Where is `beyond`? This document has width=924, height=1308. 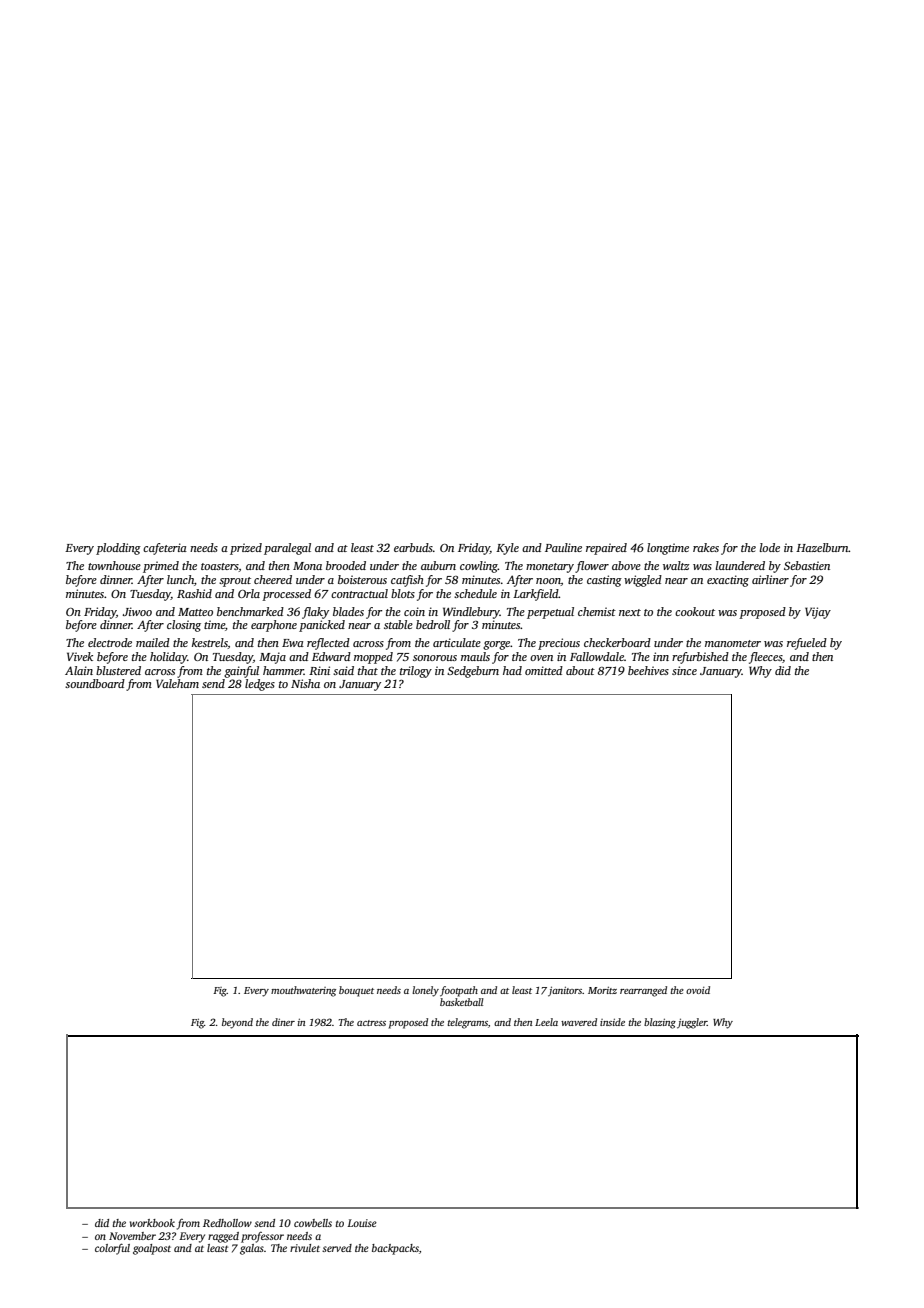 beyond is located at coordinates (237, 1023).
